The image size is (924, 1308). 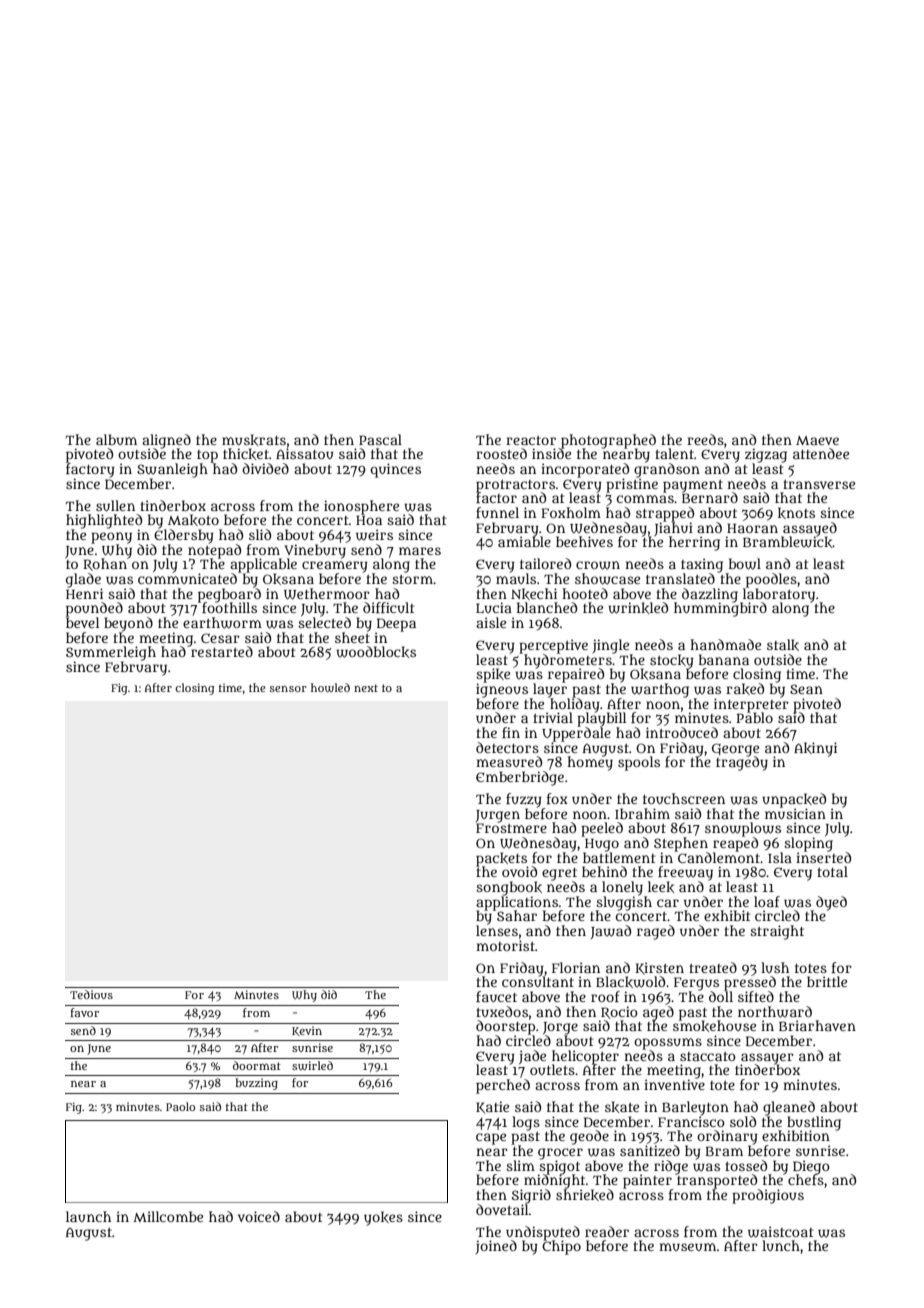 I want to click on zigzag, so click(x=766, y=455).
